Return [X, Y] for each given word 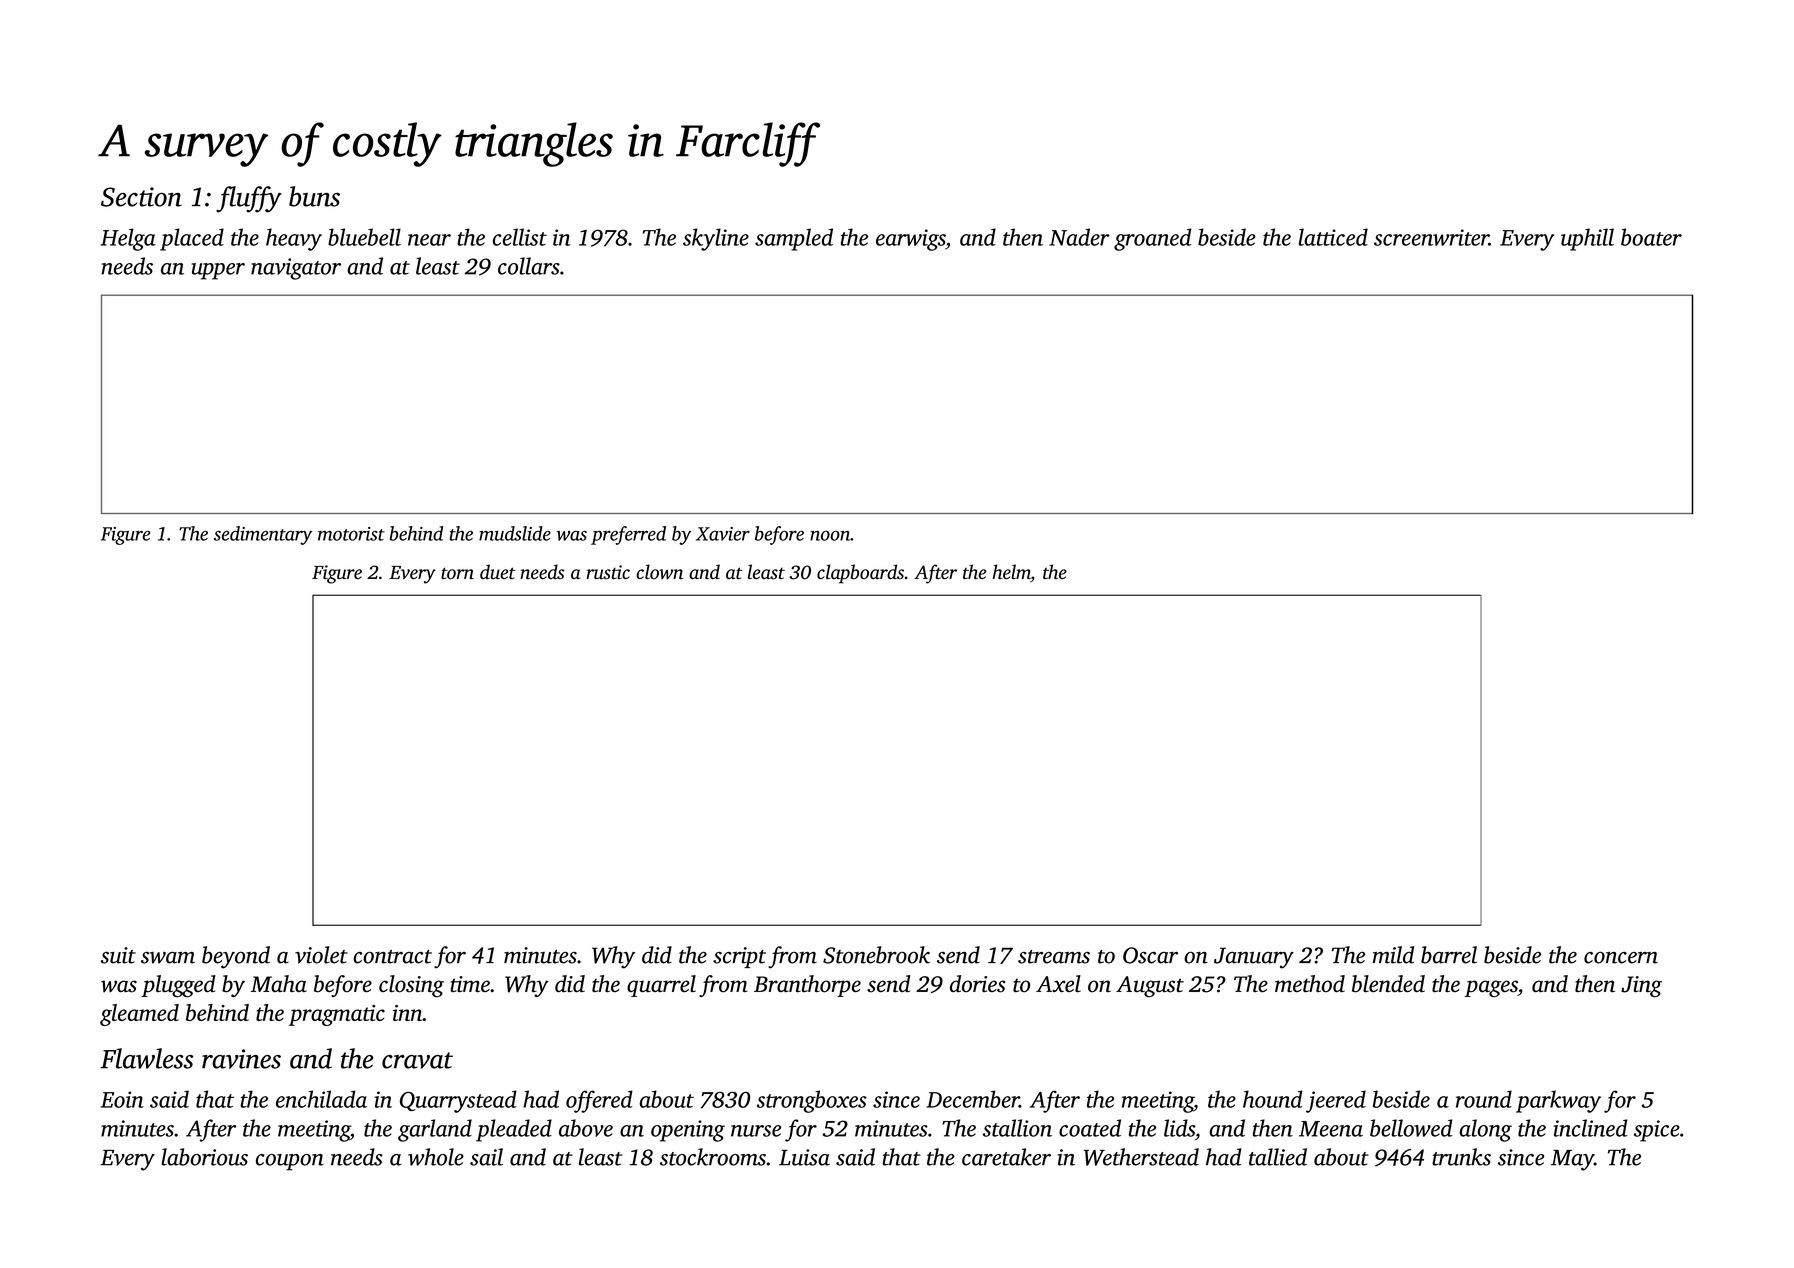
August [1150, 986]
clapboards [860, 574]
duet [498, 571]
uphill [1587, 239]
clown [659, 572]
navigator [296, 269]
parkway [1558, 1101]
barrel [1449, 955]
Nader [1079, 237]
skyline [716, 239]
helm [1012, 573]
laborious [204, 1157]
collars [529, 266]
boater [1651, 237]
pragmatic [337, 1015]
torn [457, 573]
